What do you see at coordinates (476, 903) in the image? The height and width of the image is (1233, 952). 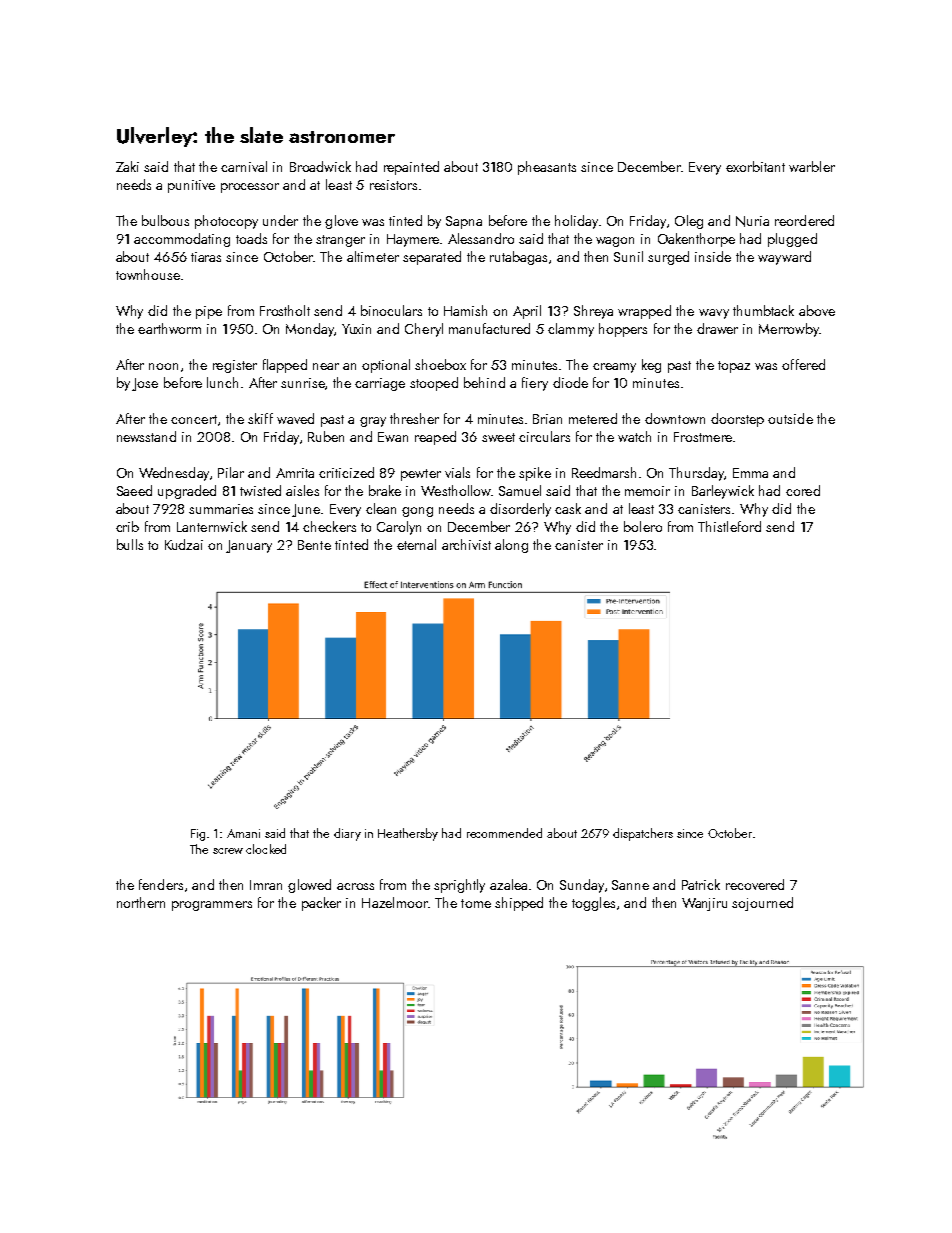 I see `tome` at bounding box center [476, 903].
